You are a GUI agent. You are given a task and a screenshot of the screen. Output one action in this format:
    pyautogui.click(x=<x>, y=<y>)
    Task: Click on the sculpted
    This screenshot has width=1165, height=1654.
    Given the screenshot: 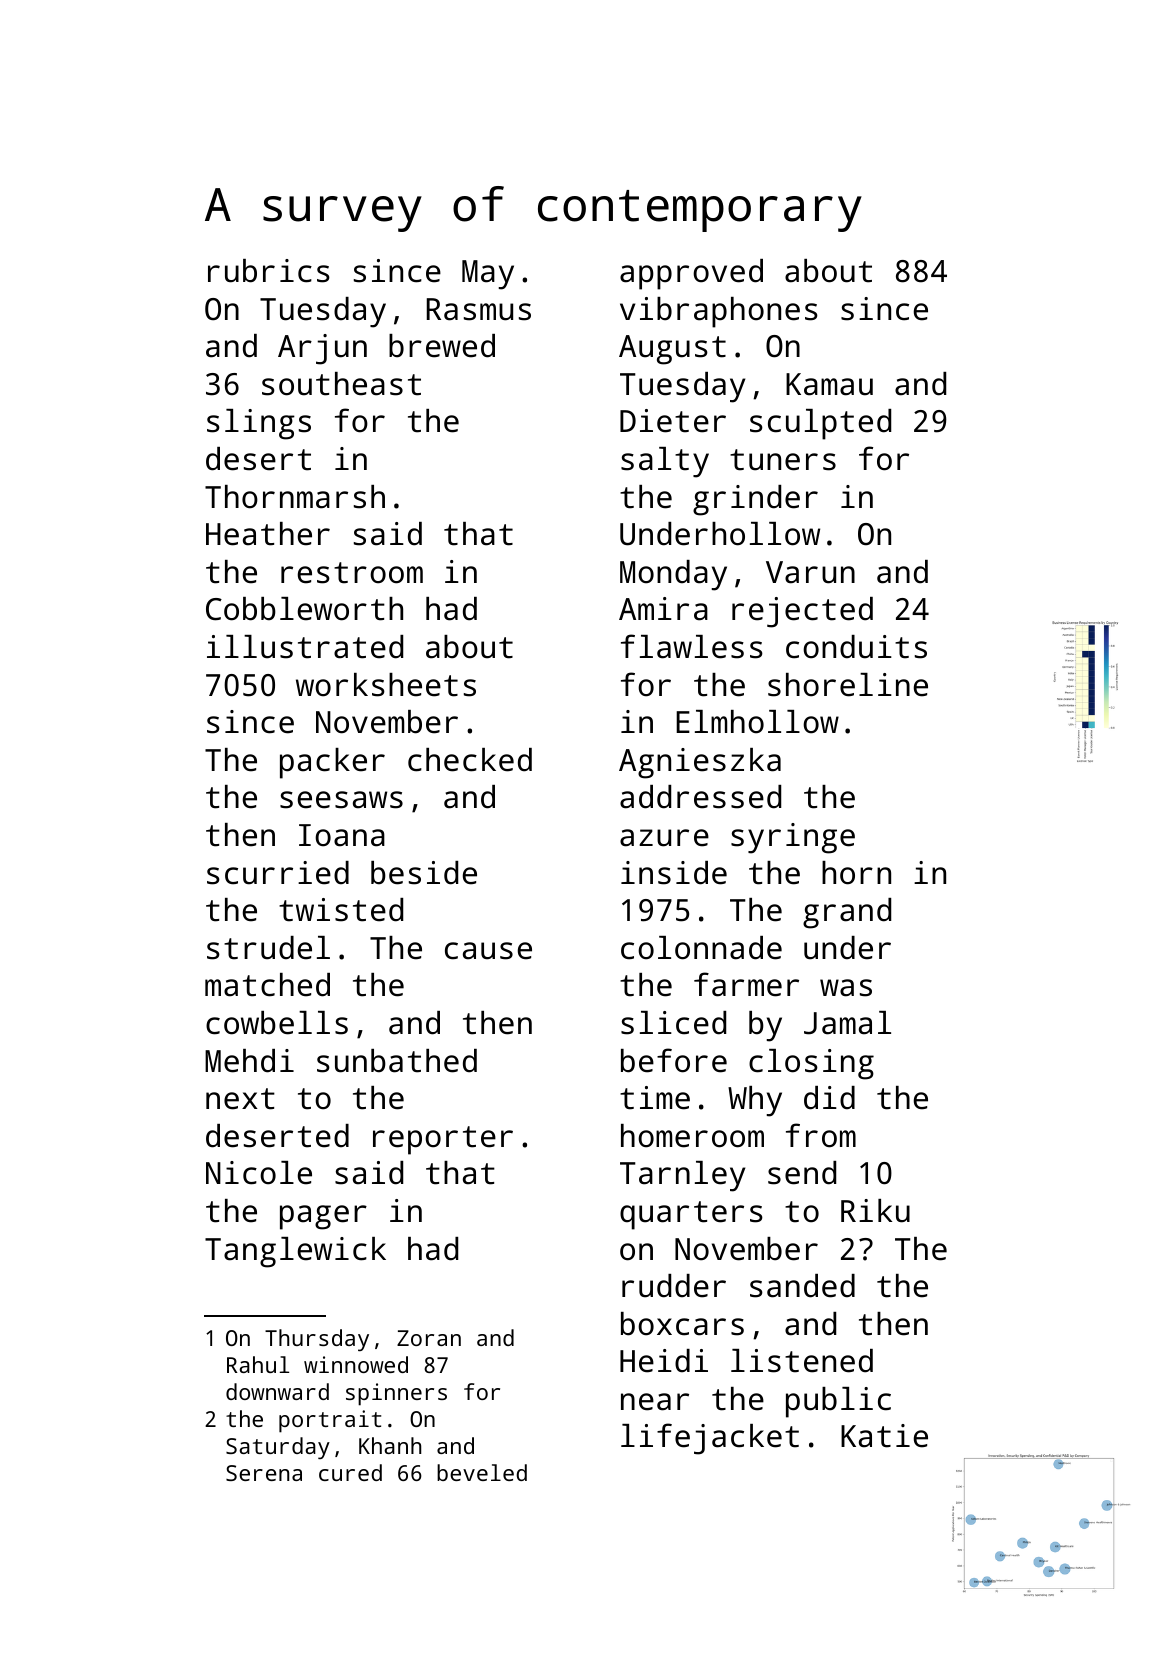 What is the action you would take?
    pyautogui.click(x=820, y=424)
